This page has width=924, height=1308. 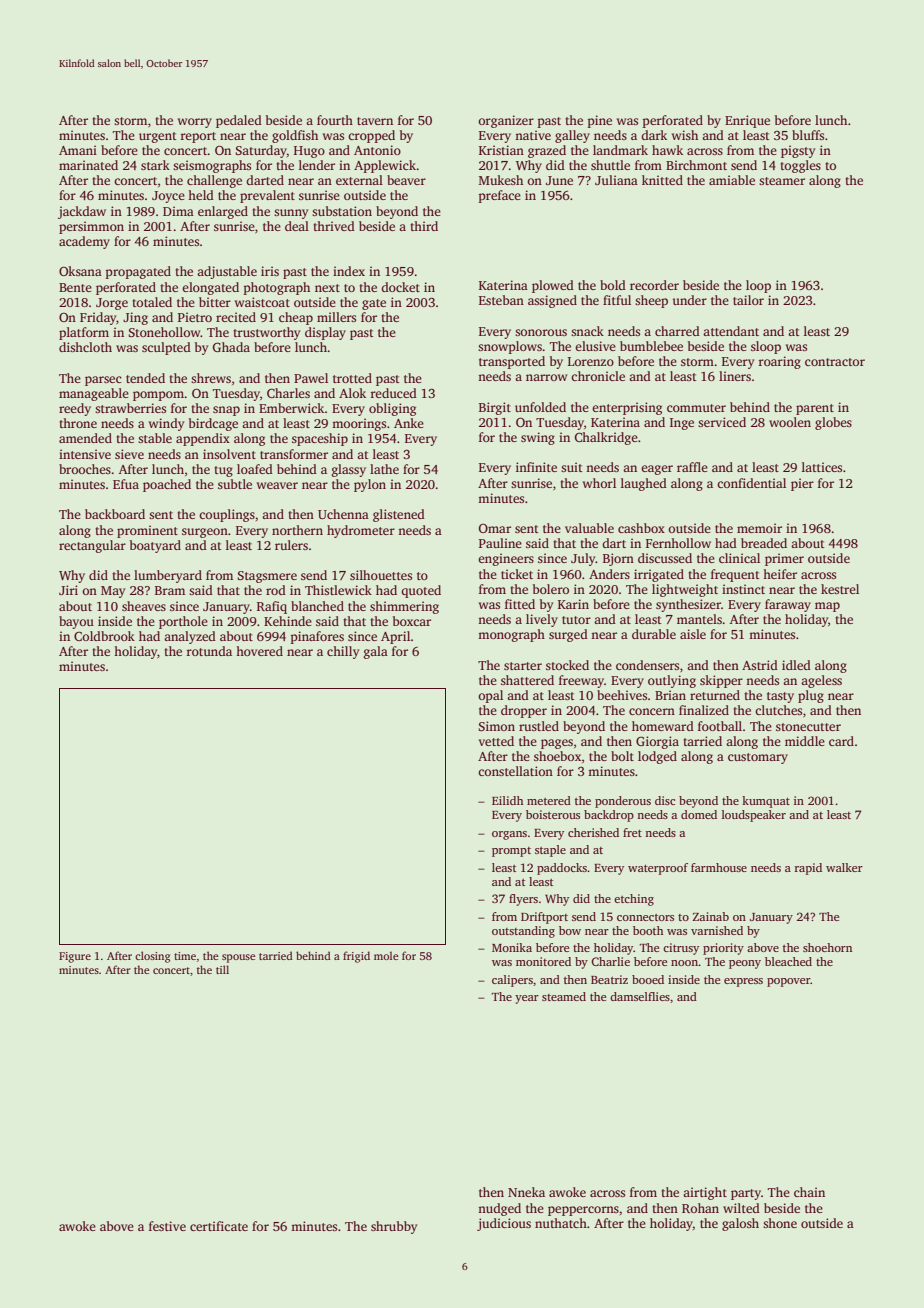 What do you see at coordinates (747, 121) in the page?
I see `Enrique` at bounding box center [747, 121].
